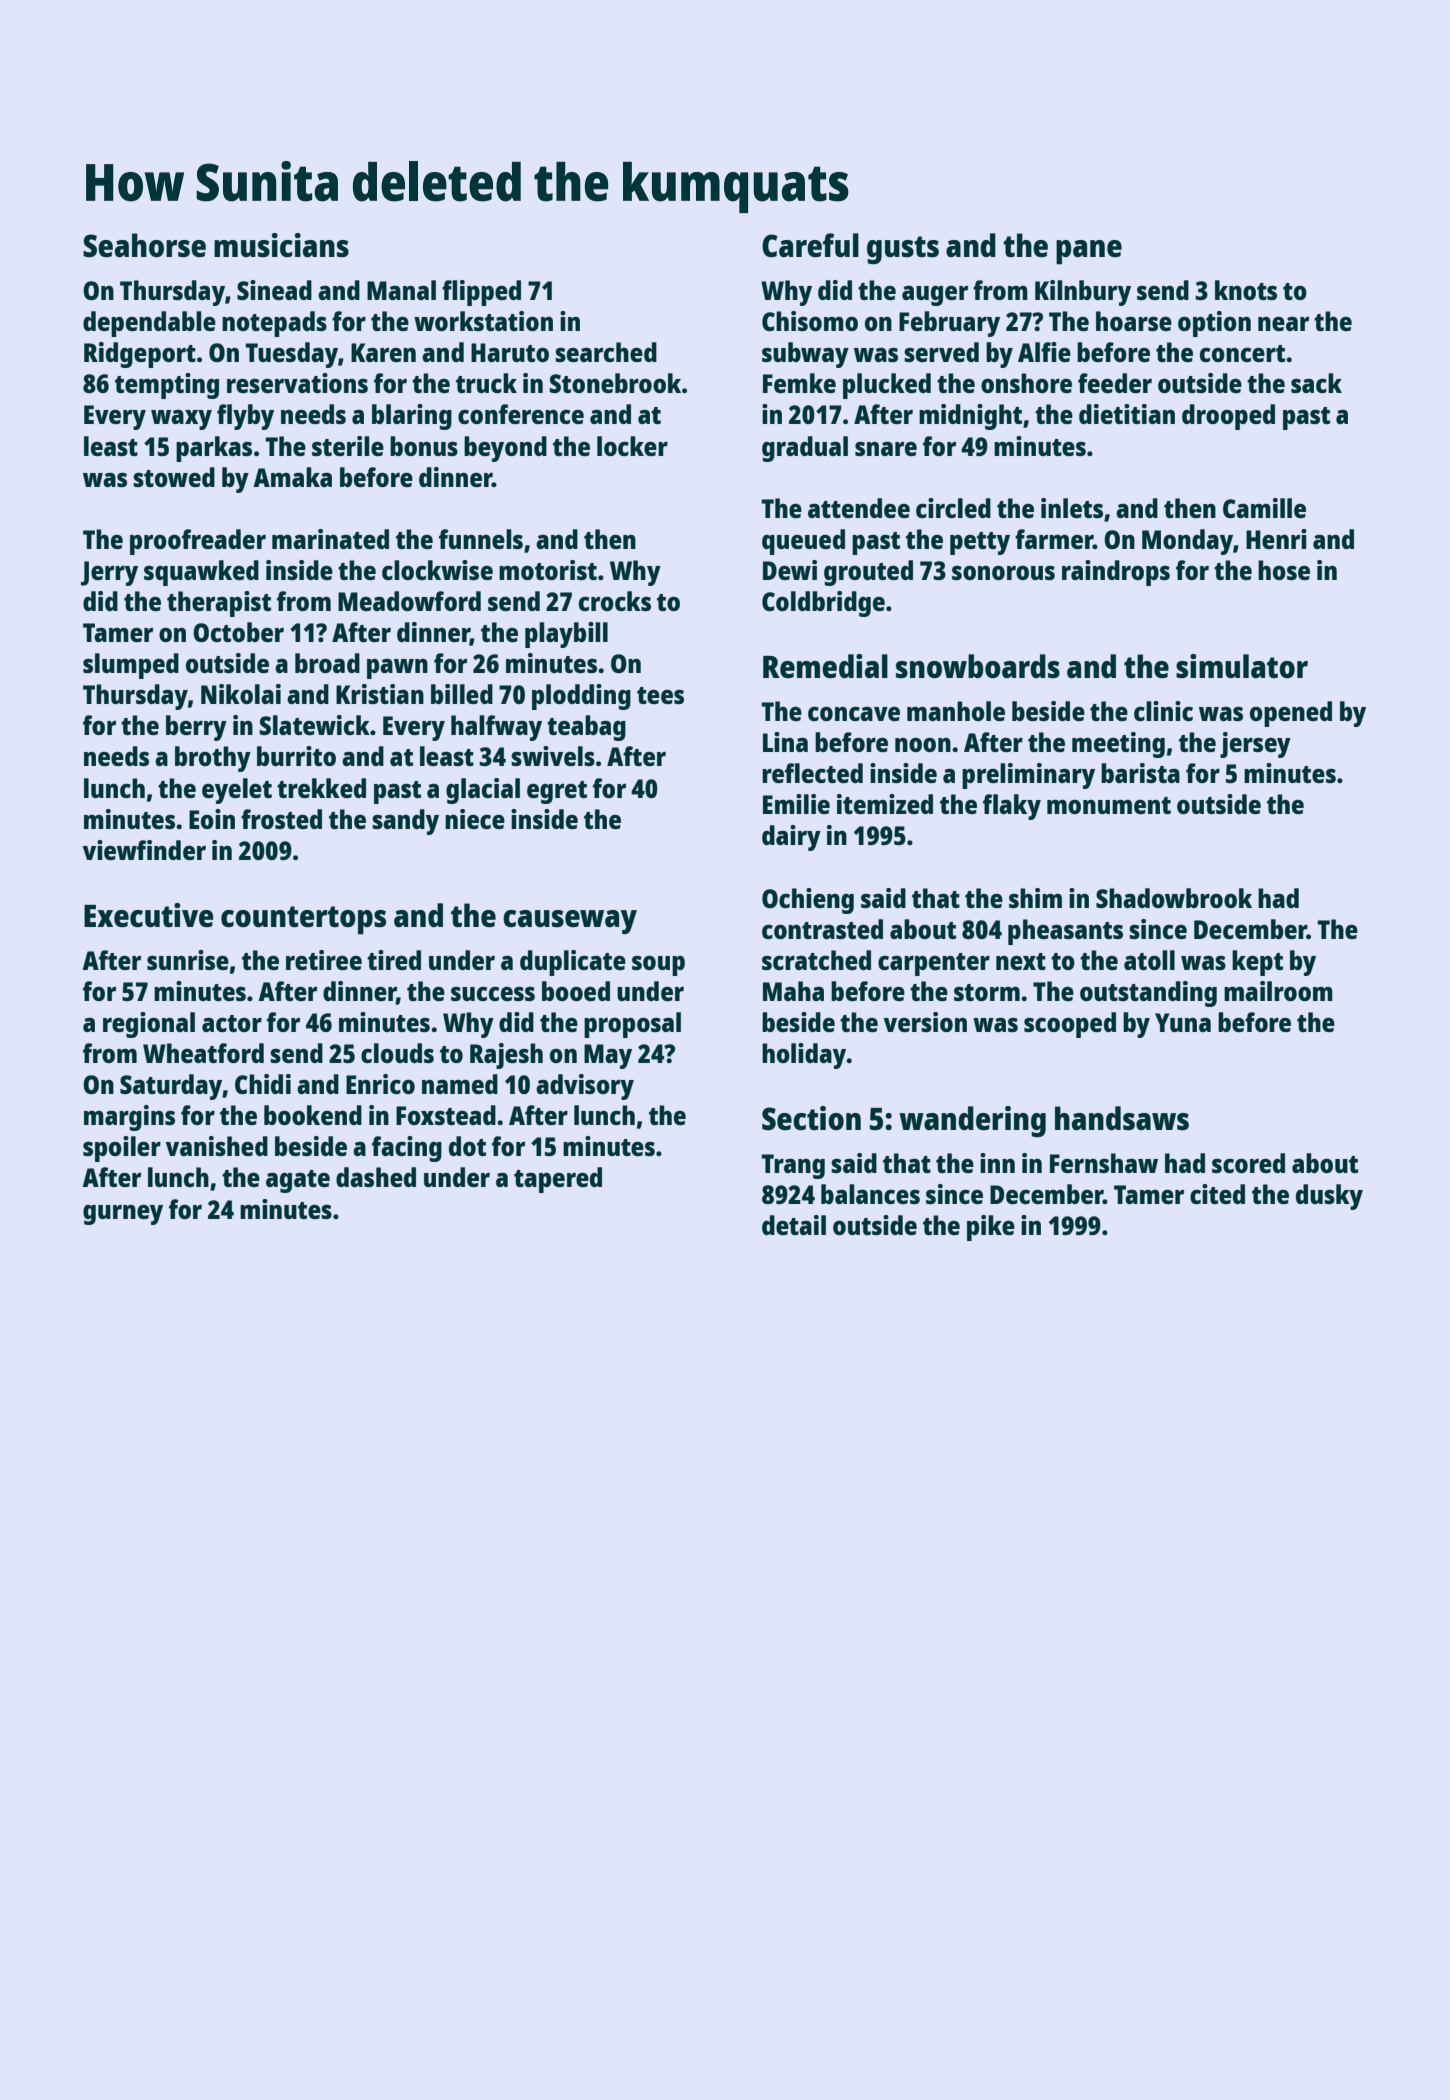 Image resolution: width=1450 pixels, height=2100 pixels. I want to click on musicians, so click(281, 245).
